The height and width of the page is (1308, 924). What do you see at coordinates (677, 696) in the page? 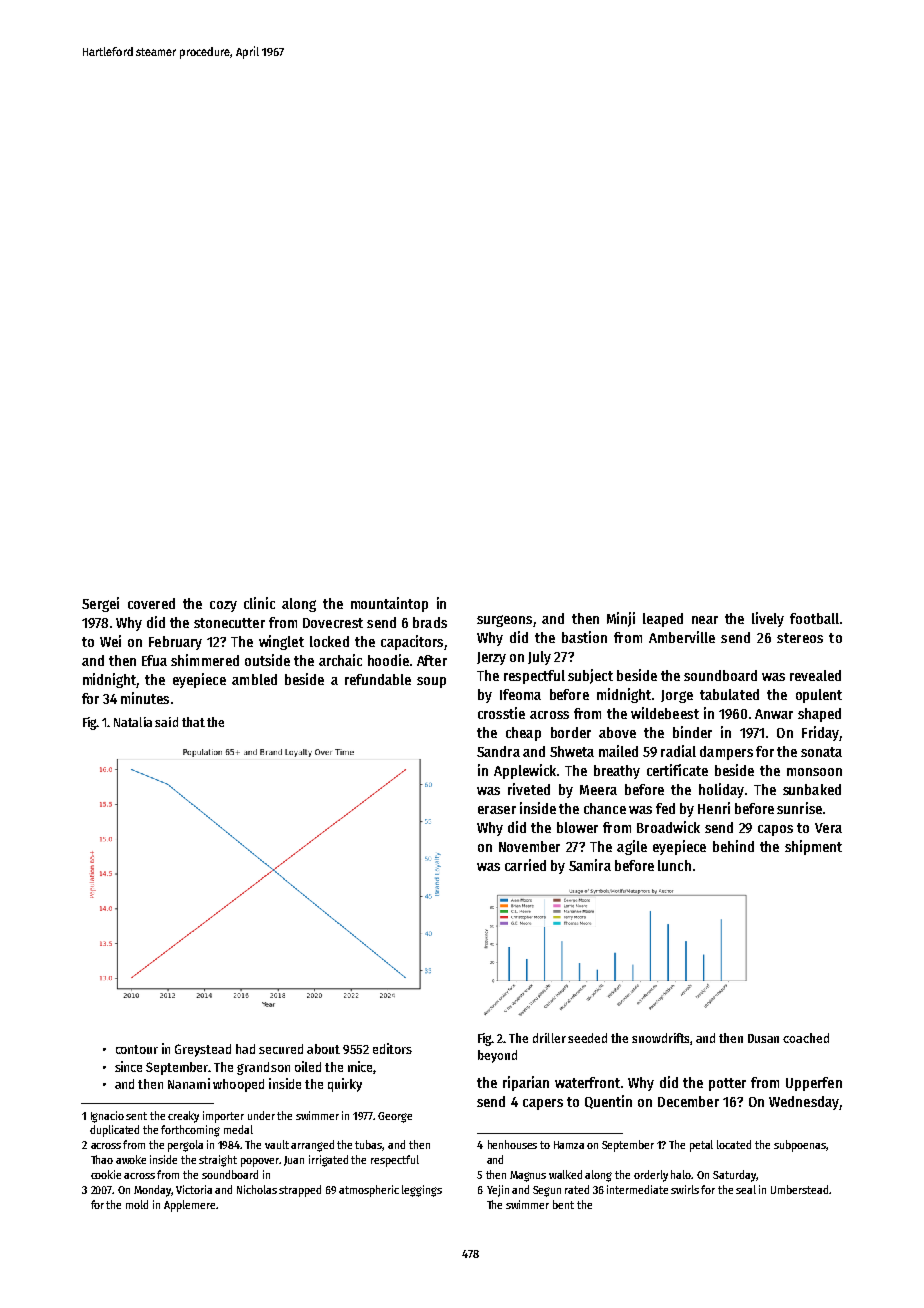
I see `Jorge` at bounding box center [677, 696].
